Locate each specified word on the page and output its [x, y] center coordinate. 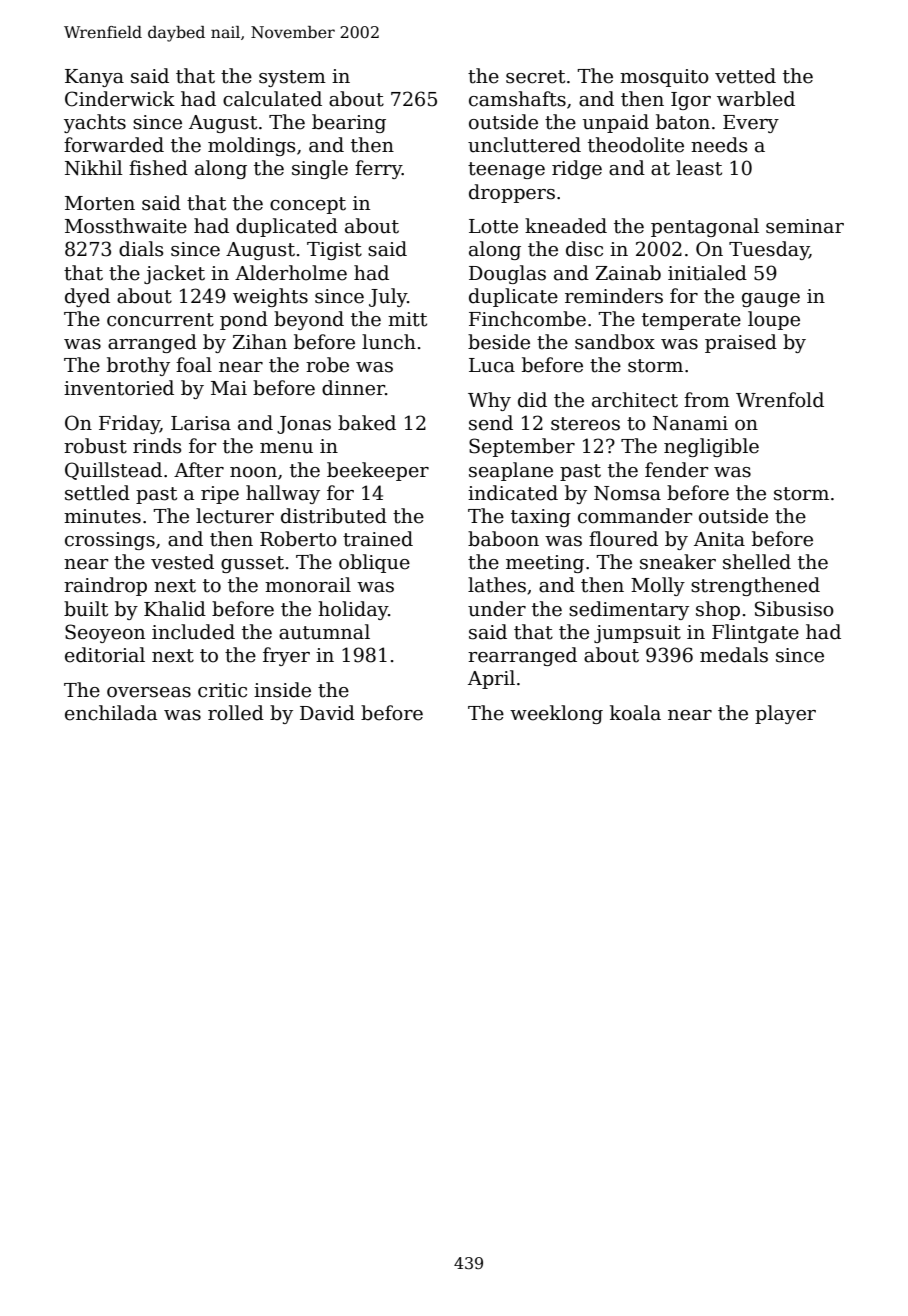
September [522, 447]
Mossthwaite [126, 226]
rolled [236, 713]
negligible [711, 447]
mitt [407, 319]
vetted [745, 76]
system [292, 78]
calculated [272, 99]
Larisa [201, 423]
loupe [774, 320]
